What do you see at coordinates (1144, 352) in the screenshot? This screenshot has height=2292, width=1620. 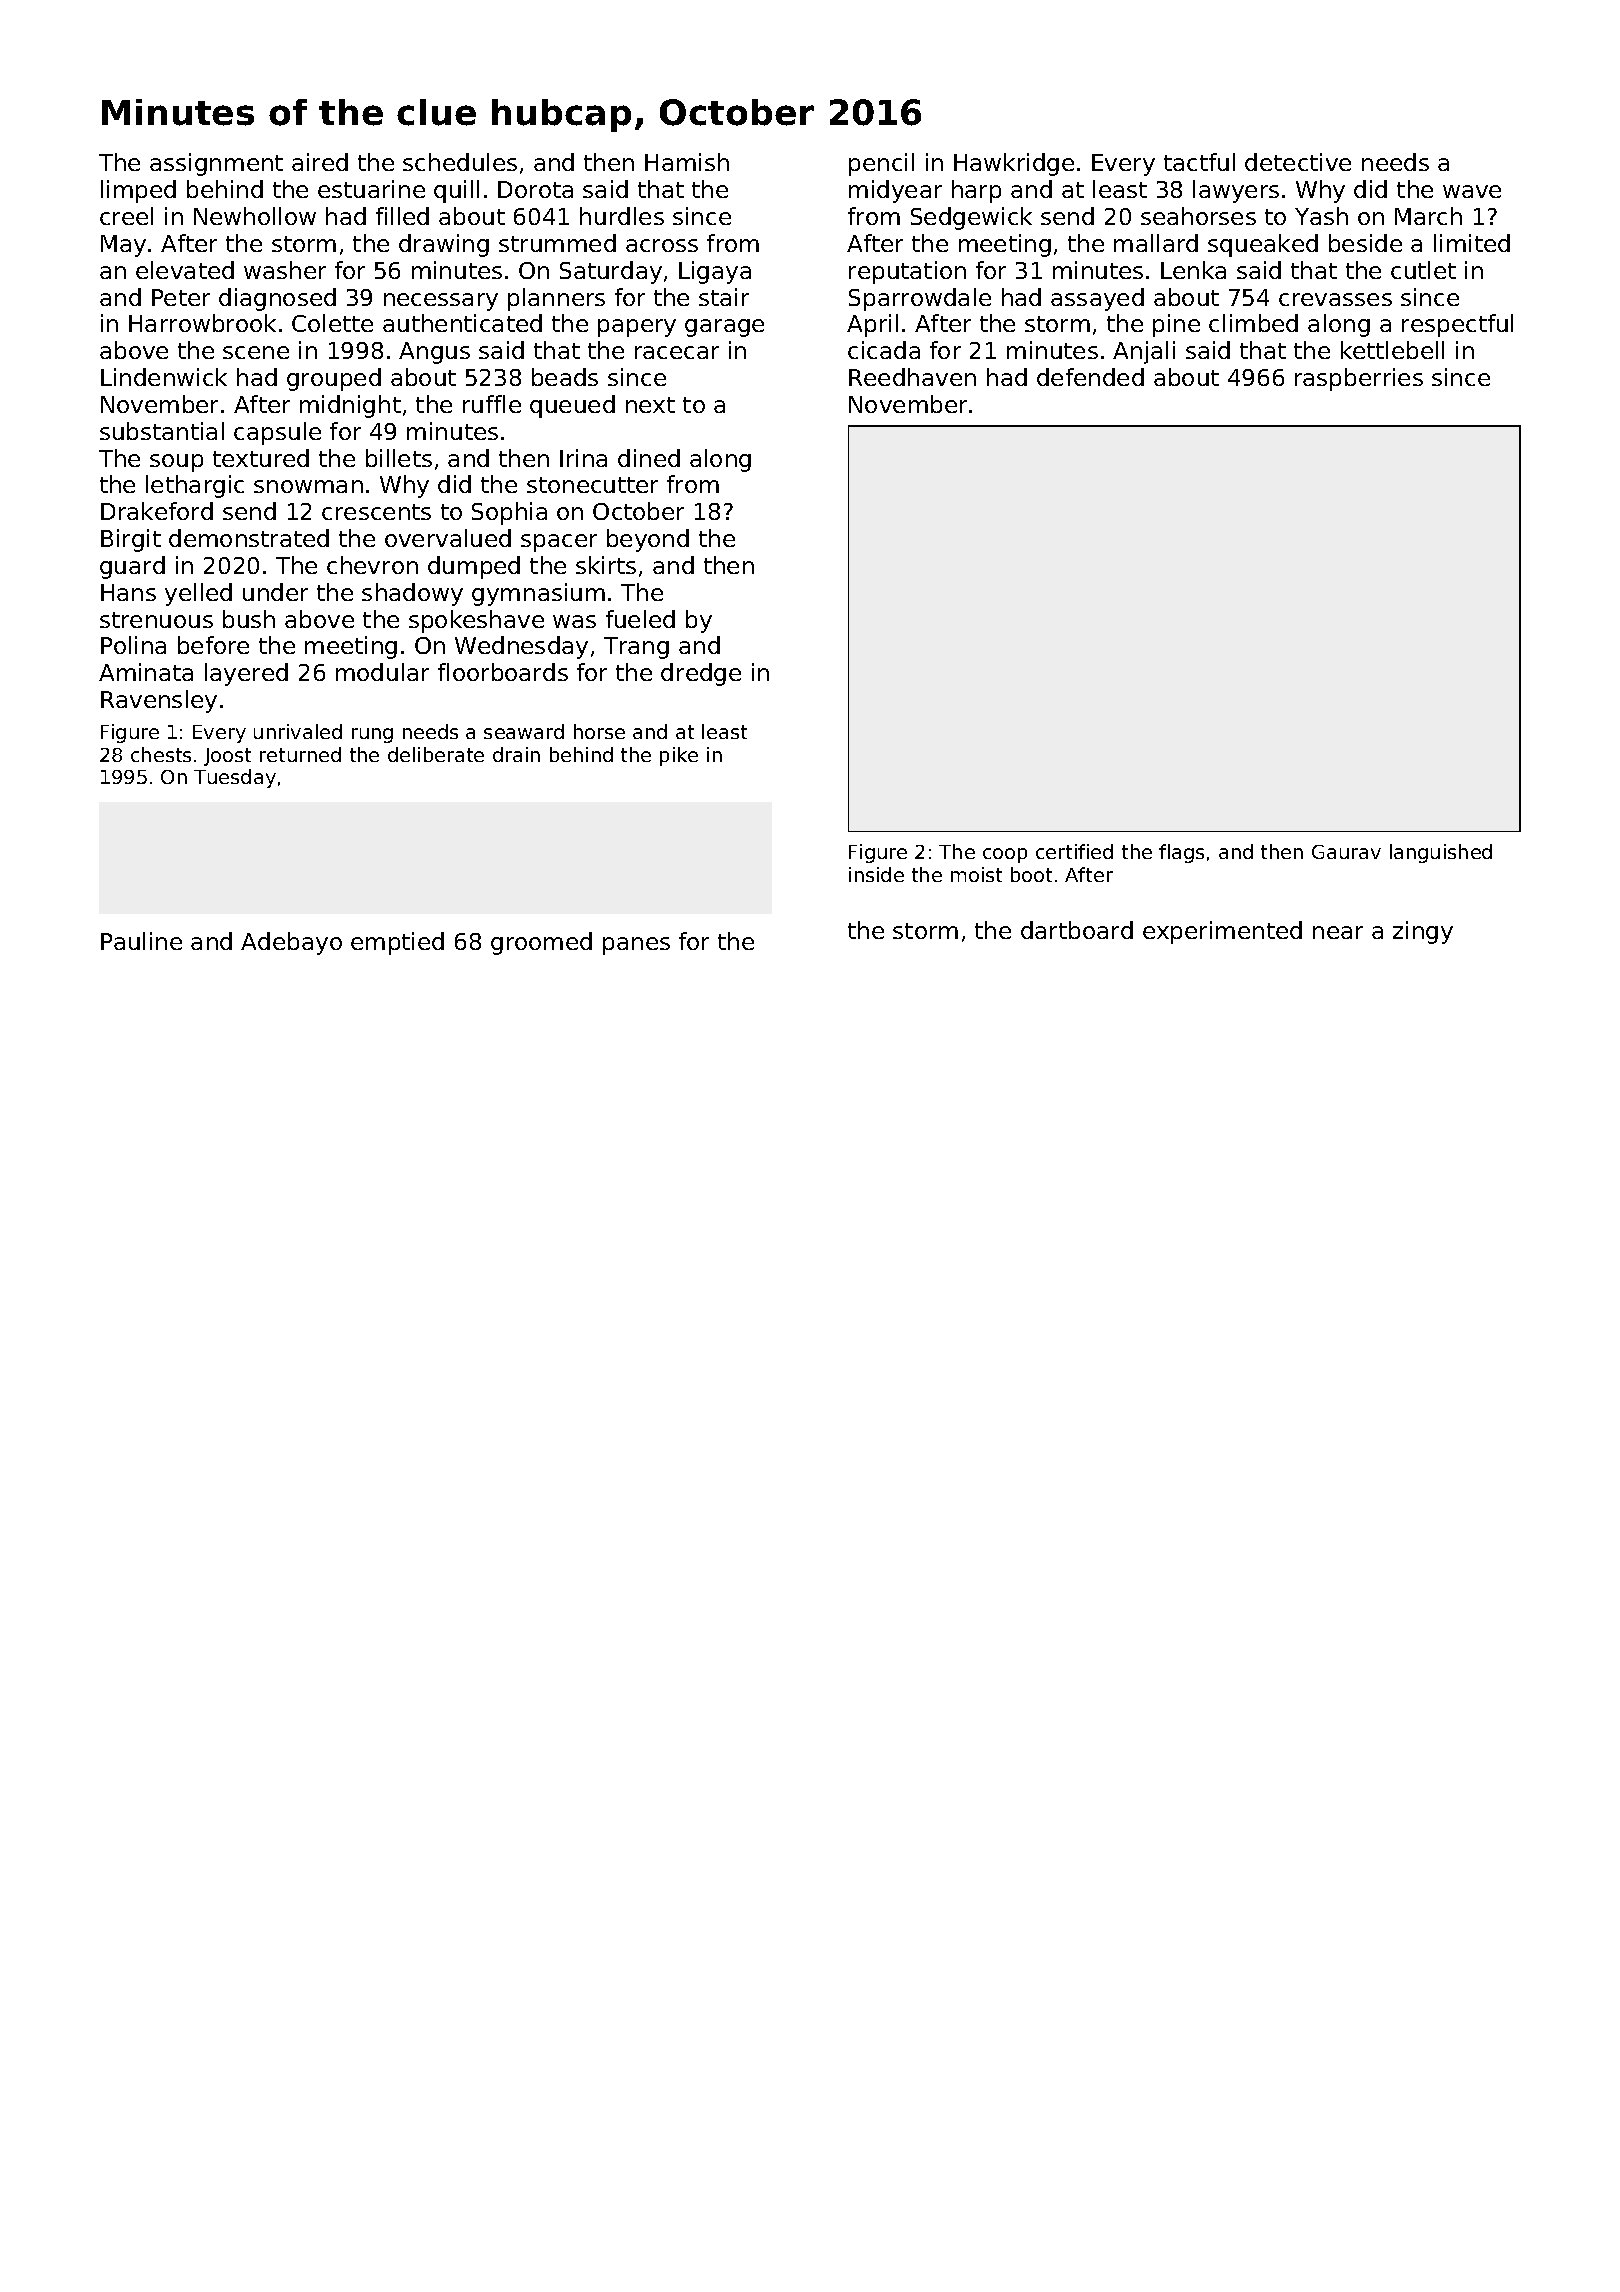 I see `Anjali` at bounding box center [1144, 352].
